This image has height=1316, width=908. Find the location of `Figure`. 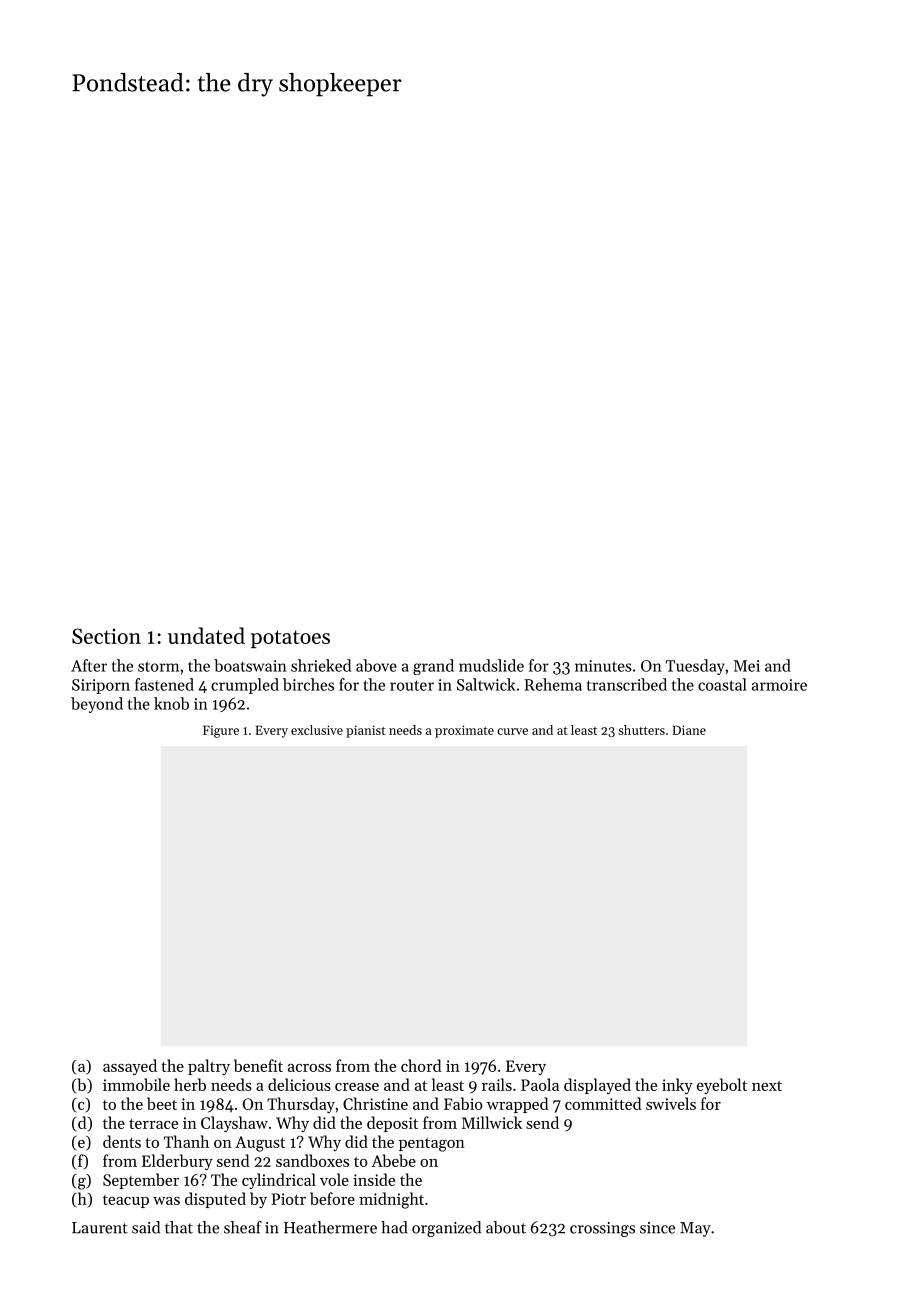

Figure is located at coordinates (221, 731).
